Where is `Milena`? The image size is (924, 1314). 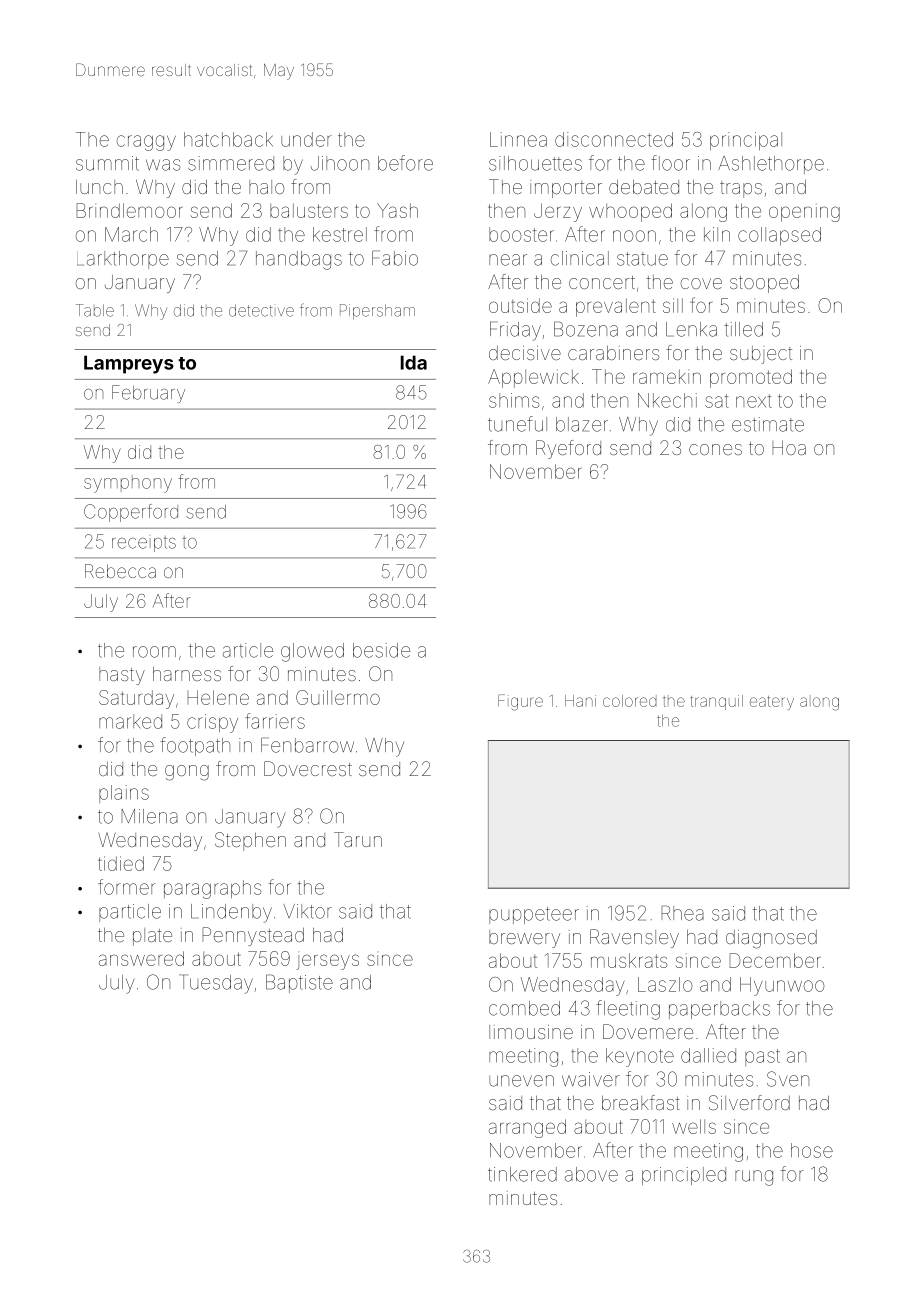 Milena is located at coordinates (149, 816).
